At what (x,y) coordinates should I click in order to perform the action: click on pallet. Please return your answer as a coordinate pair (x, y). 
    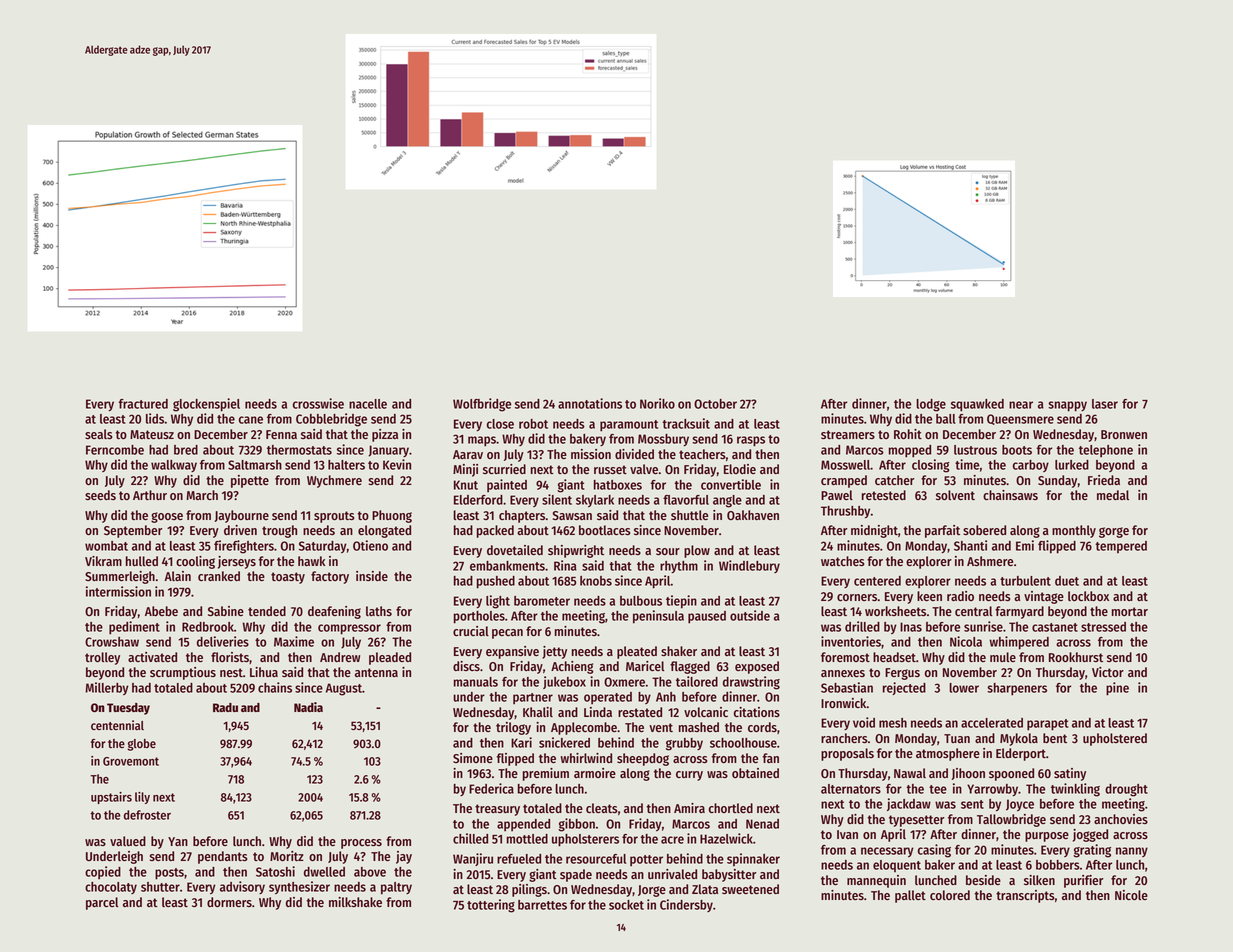
    Looking at the image, I should click on (910, 896).
